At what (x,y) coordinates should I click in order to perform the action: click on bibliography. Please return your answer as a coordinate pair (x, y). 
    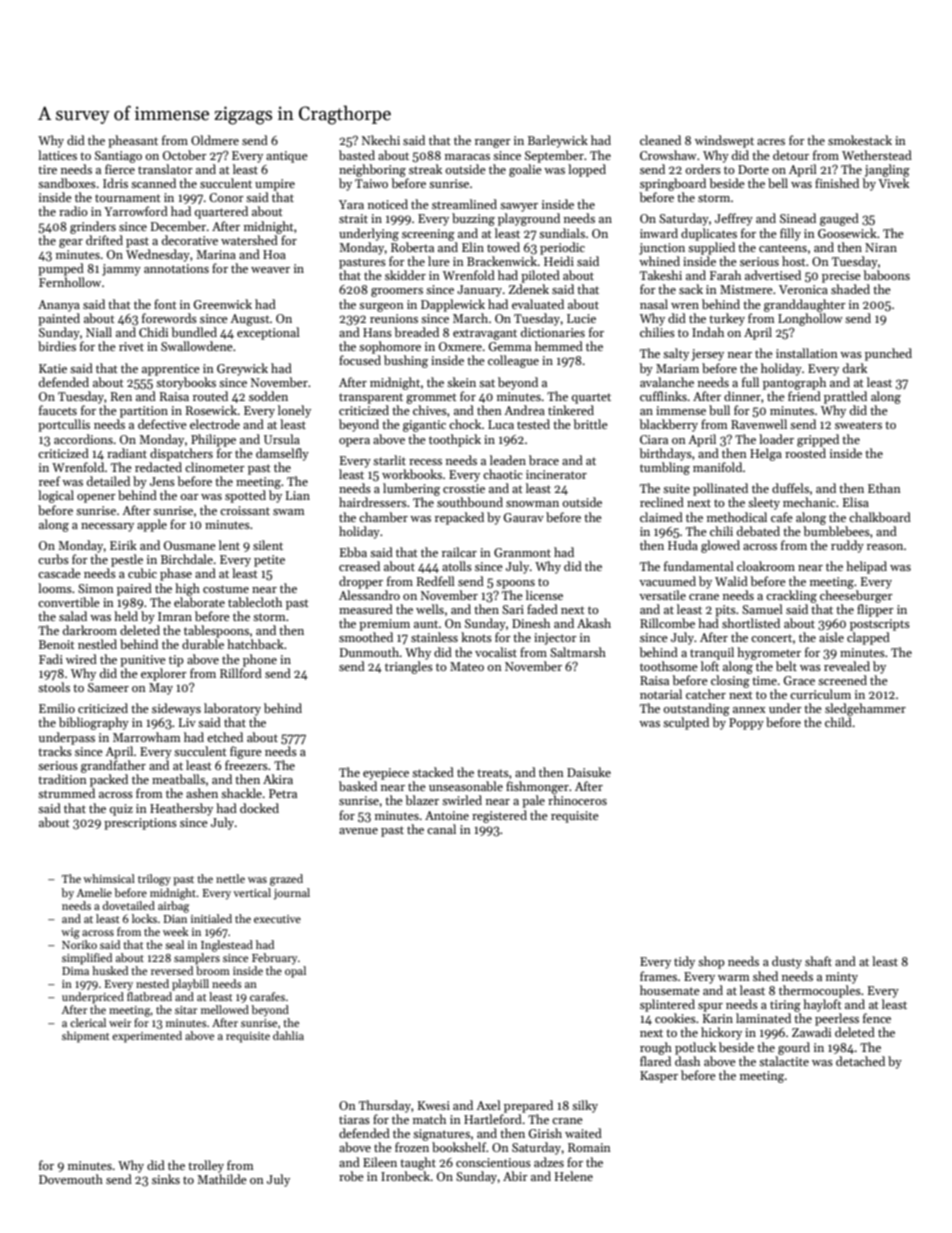
    Looking at the image, I should click on (94, 723).
